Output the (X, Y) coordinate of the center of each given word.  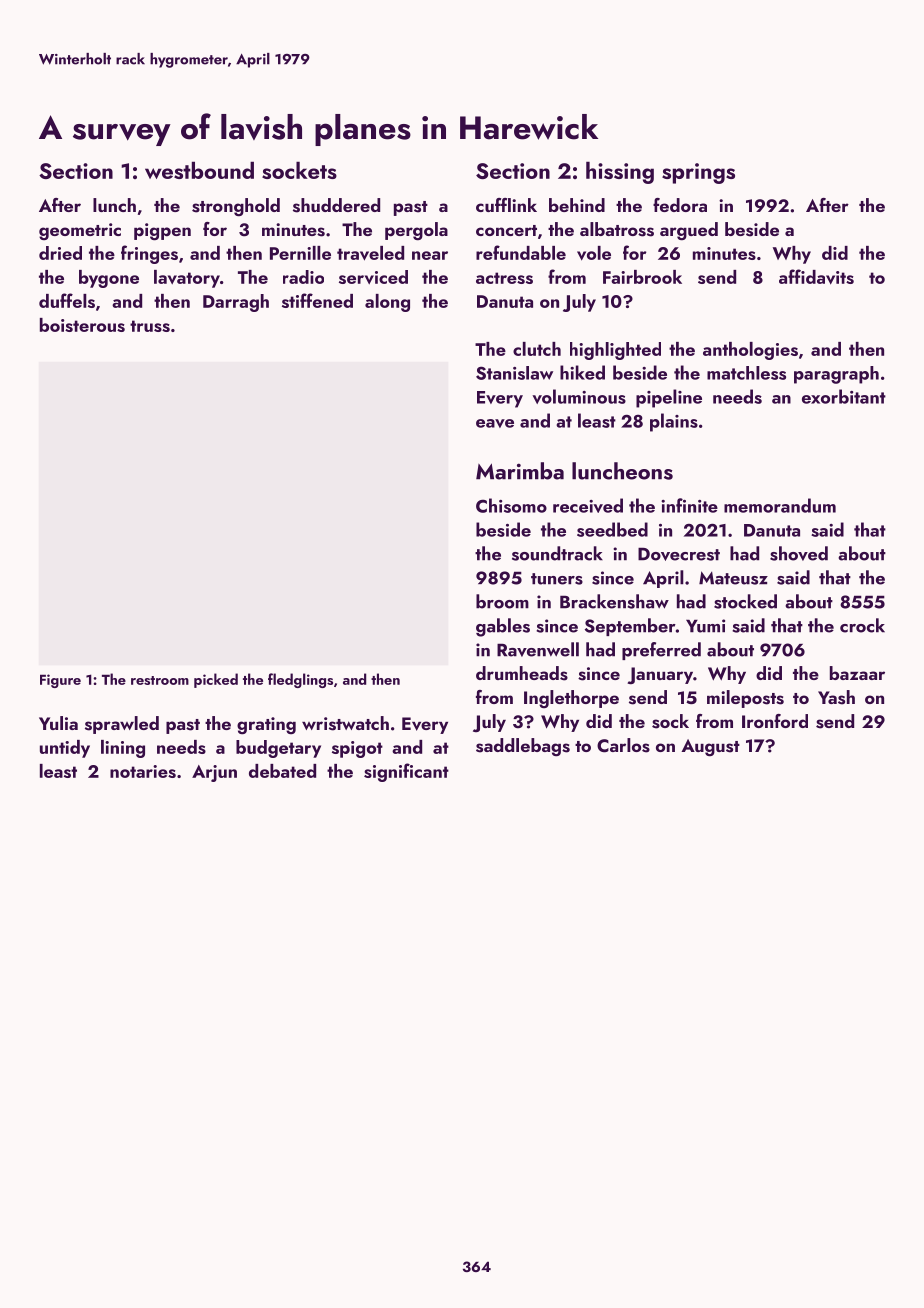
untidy (65, 749)
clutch (537, 349)
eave (495, 423)
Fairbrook (642, 277)
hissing (620, 172)
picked (216, 680)
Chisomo (511, 505)
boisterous (82, 325)
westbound (199, 170)
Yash (836, 697)
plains (674, 422)
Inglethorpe (571, 699)
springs (698, 173)
